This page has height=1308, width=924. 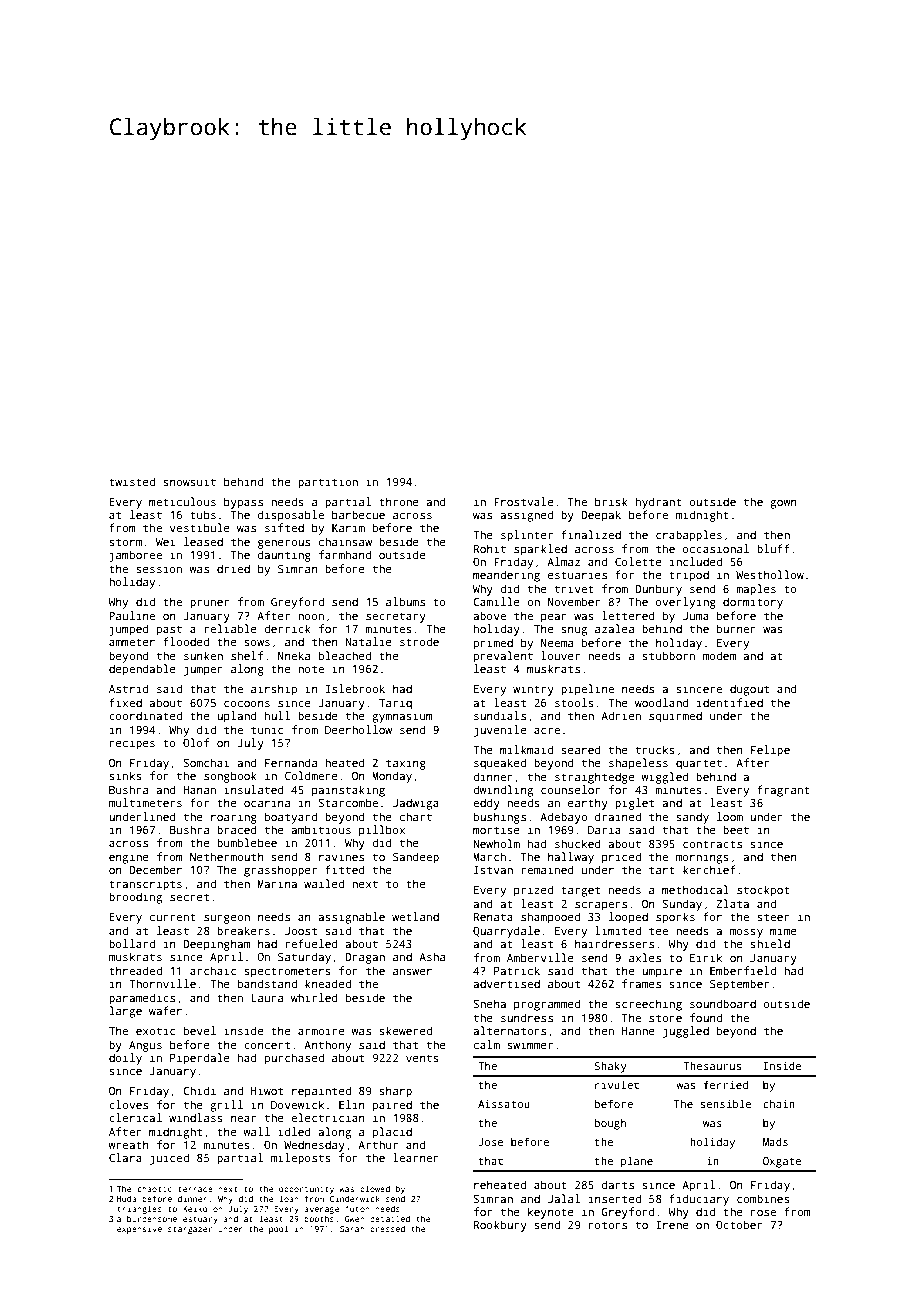 I want to click on Mads, so click(x=775, y=1142).
